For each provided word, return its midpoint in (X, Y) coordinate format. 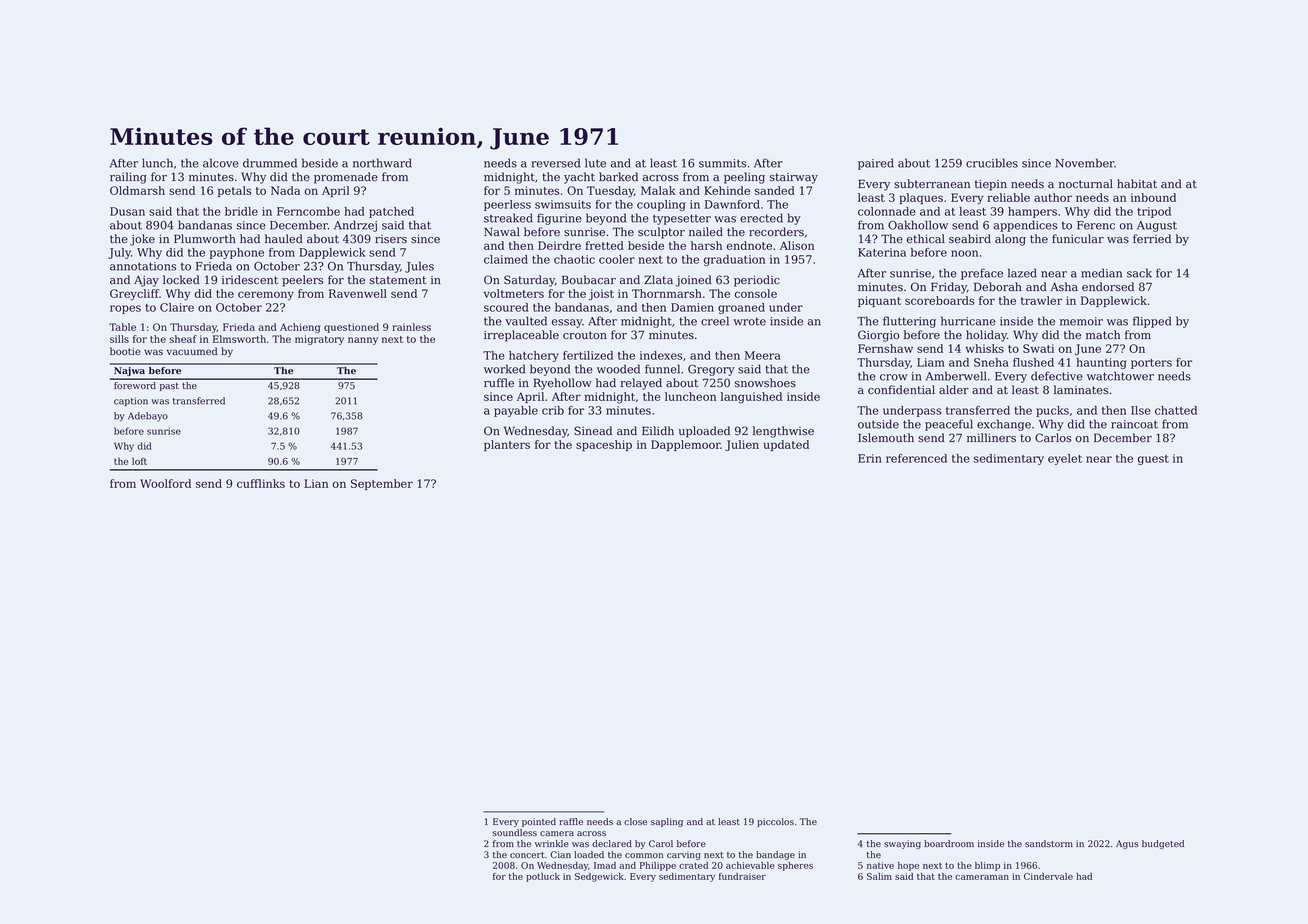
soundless (514, 832)
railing (128, 178)
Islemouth (886, 438)
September (382, 484)
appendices (1025, 226)
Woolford (165, 483)
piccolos (775, 822)
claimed (506, 259)
